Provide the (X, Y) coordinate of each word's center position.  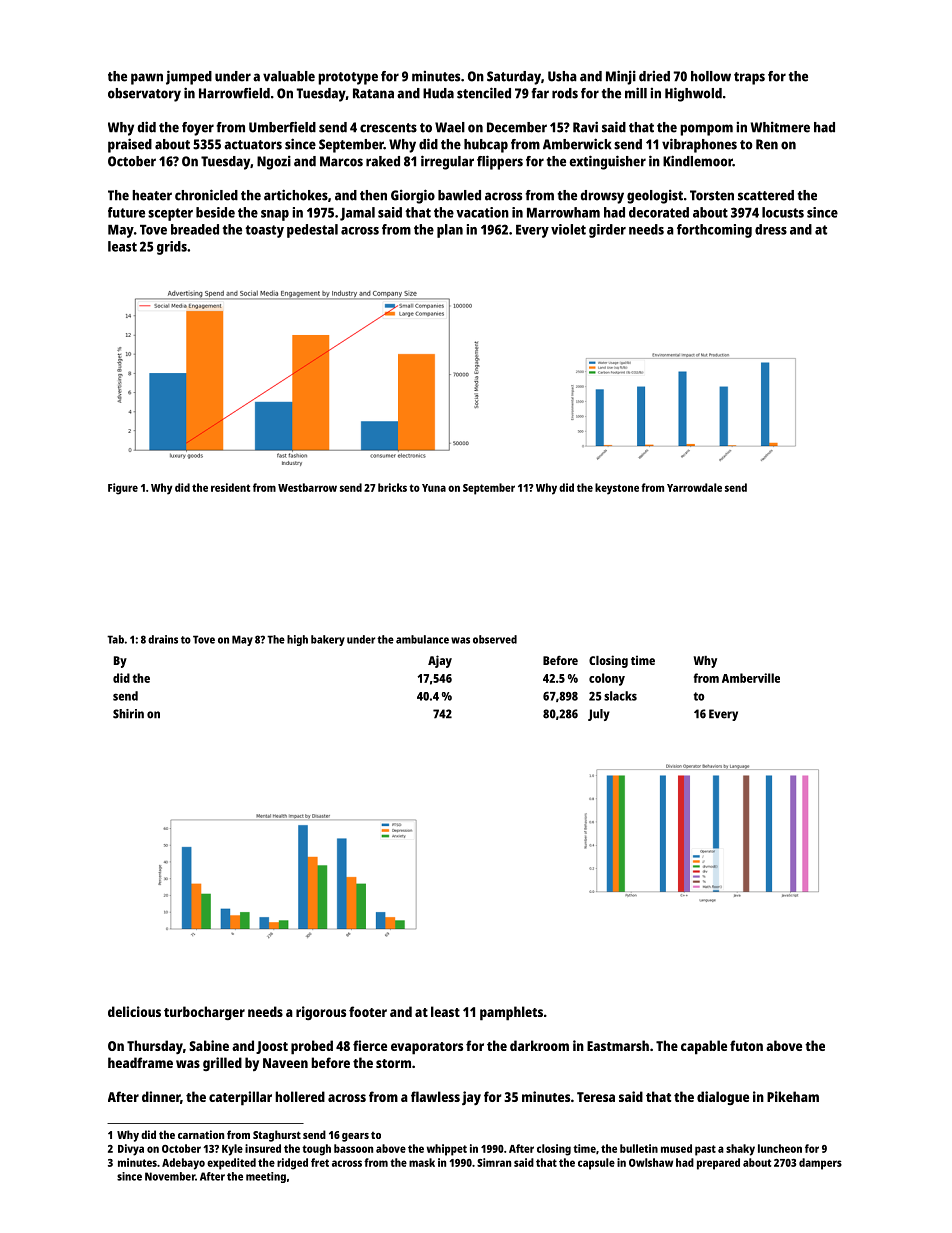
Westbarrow (307, 487)
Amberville (751, 678)
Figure (123, 489)
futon (746, 1045)
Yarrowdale (694, 487)
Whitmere (780, 127)
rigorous (321, 1013)
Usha (562, 76)
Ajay (440, 661)
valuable (289, 76)
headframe (140, 1062)
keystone (617, 489)
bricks (392, 487)
